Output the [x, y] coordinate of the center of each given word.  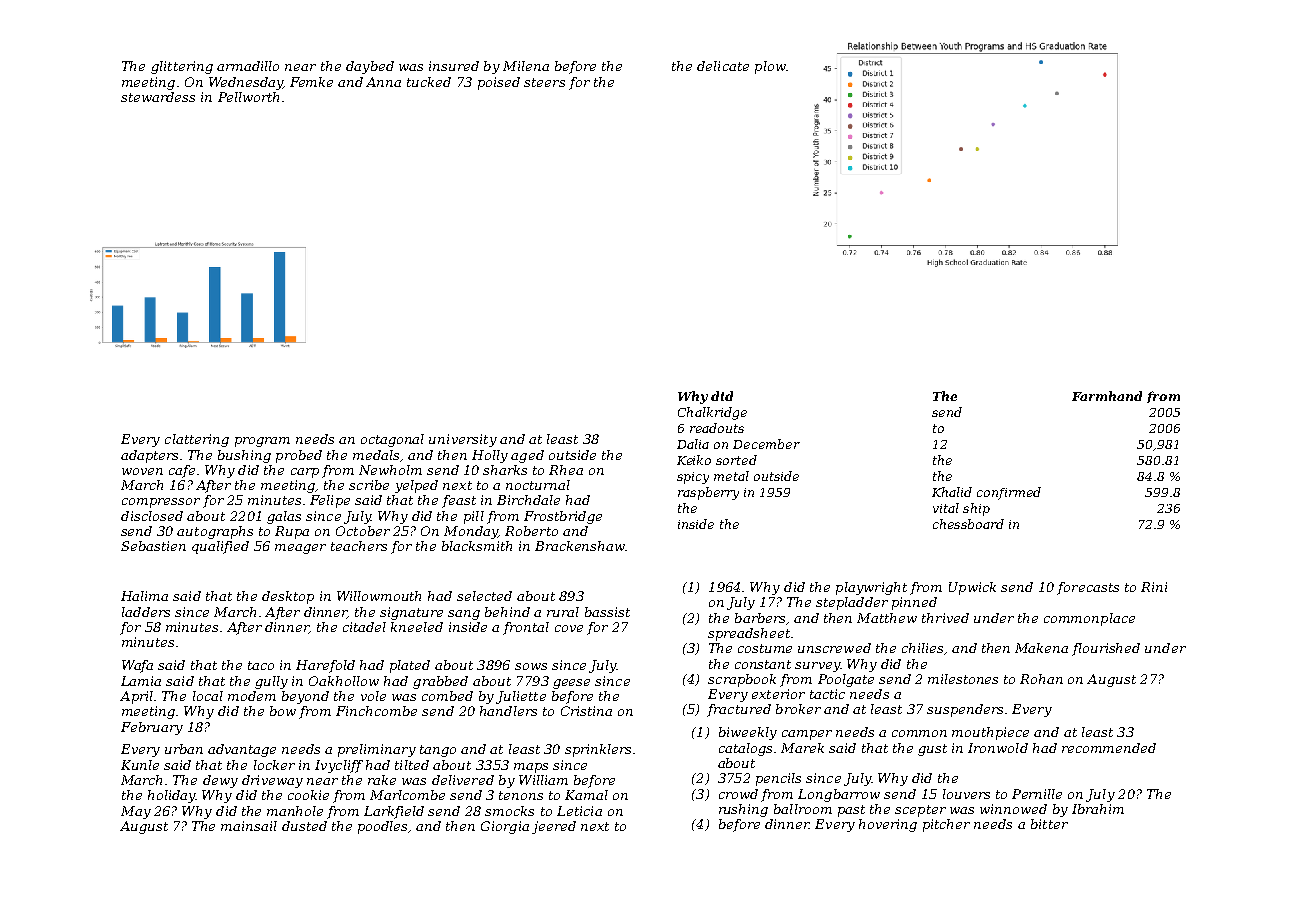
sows [531, 666]
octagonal [392, 440]
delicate [723, 66]
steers [544, 82]
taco [261, 665]
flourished [1106, 649]
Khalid [952, 492]
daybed [370, 67]
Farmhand [1107, 396]
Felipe [330, 501]
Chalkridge [712, 413]
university [463, 440]
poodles [383, 827]
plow [770, 67]
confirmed [1009, 493]
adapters [151, 456]
